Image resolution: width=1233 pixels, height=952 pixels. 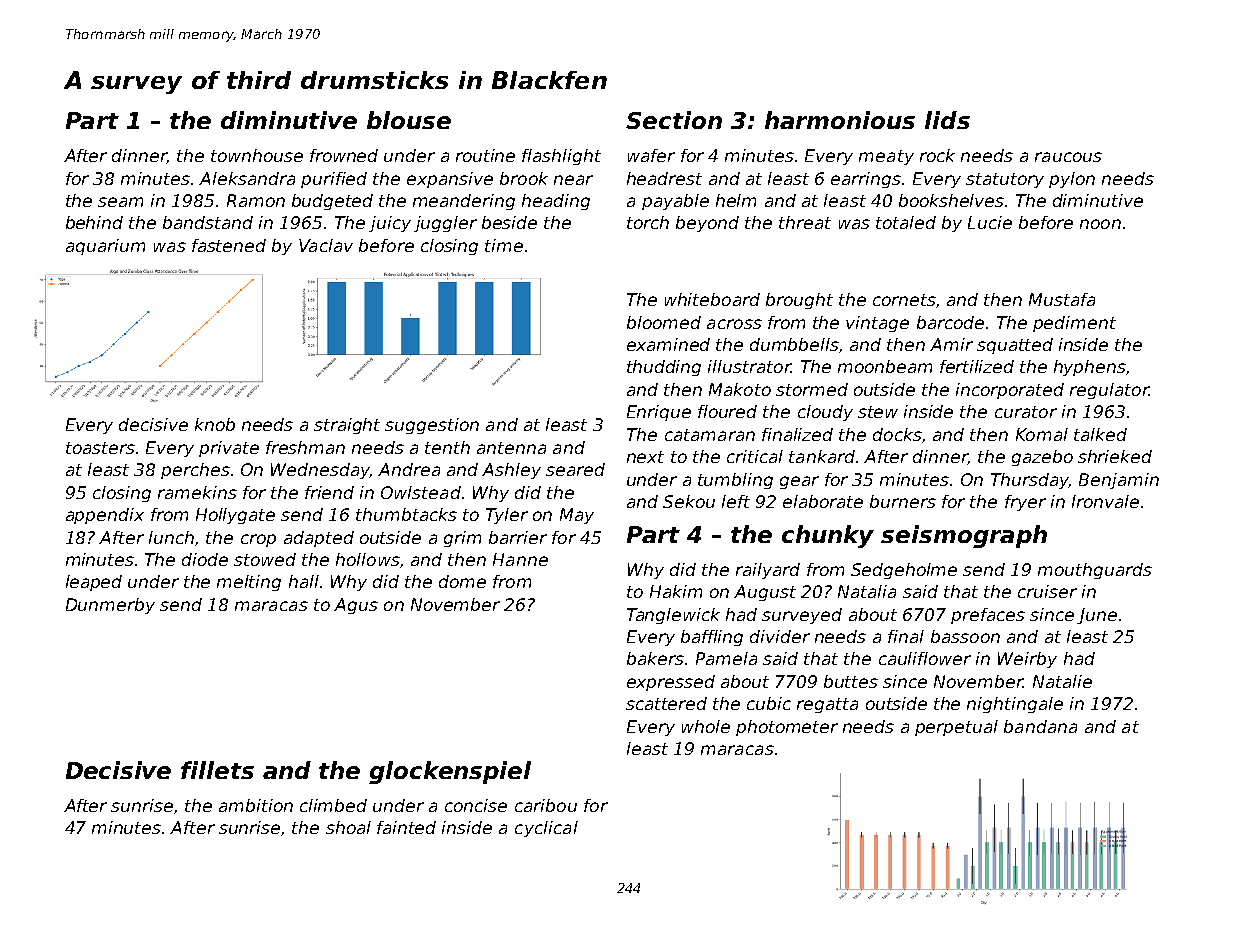 What do you see at coordinates (668, 344) in the screenshot?
I see `examined` at bounding box center [668, 344].
